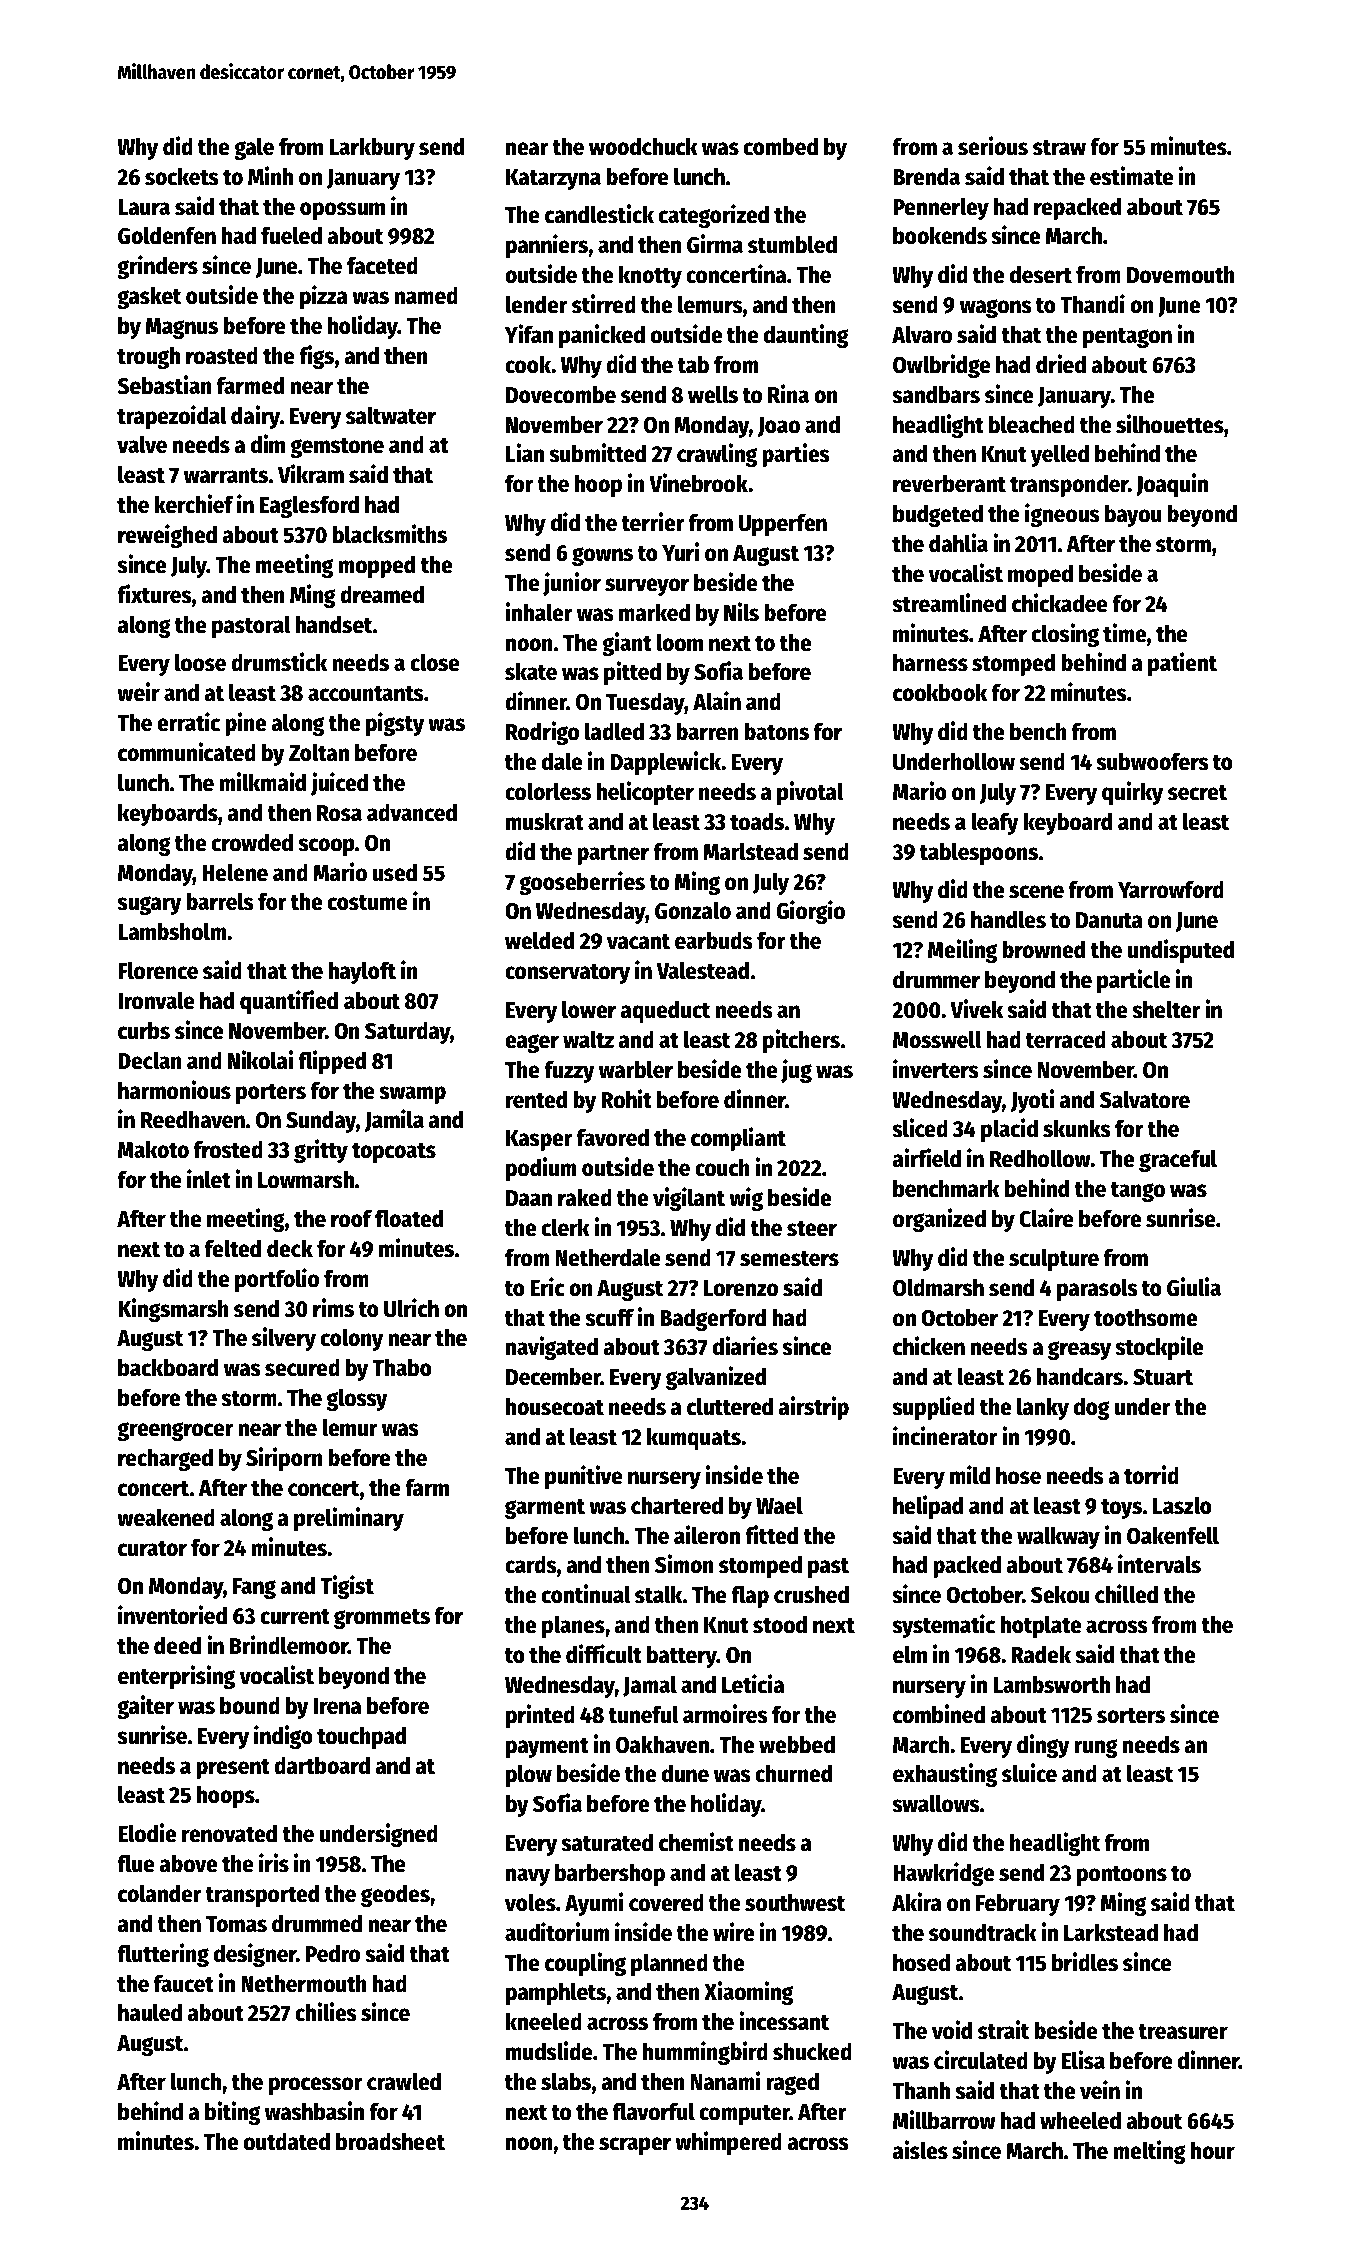  Describe the element at coordinates (684, 1564) in the page. I see `Simon` at that location.
